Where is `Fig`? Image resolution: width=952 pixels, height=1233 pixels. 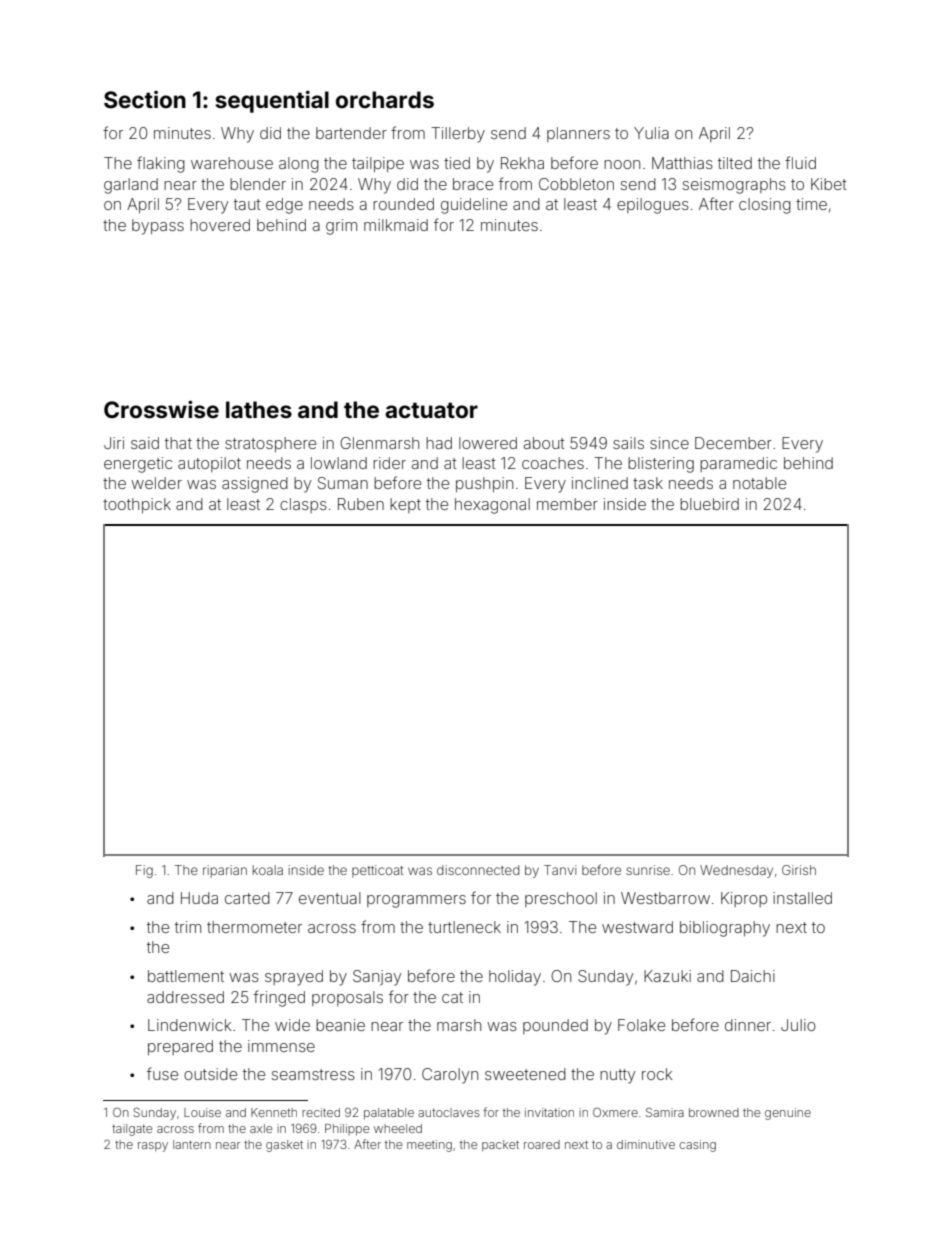 Fig is located at coordinates (144, 871).
